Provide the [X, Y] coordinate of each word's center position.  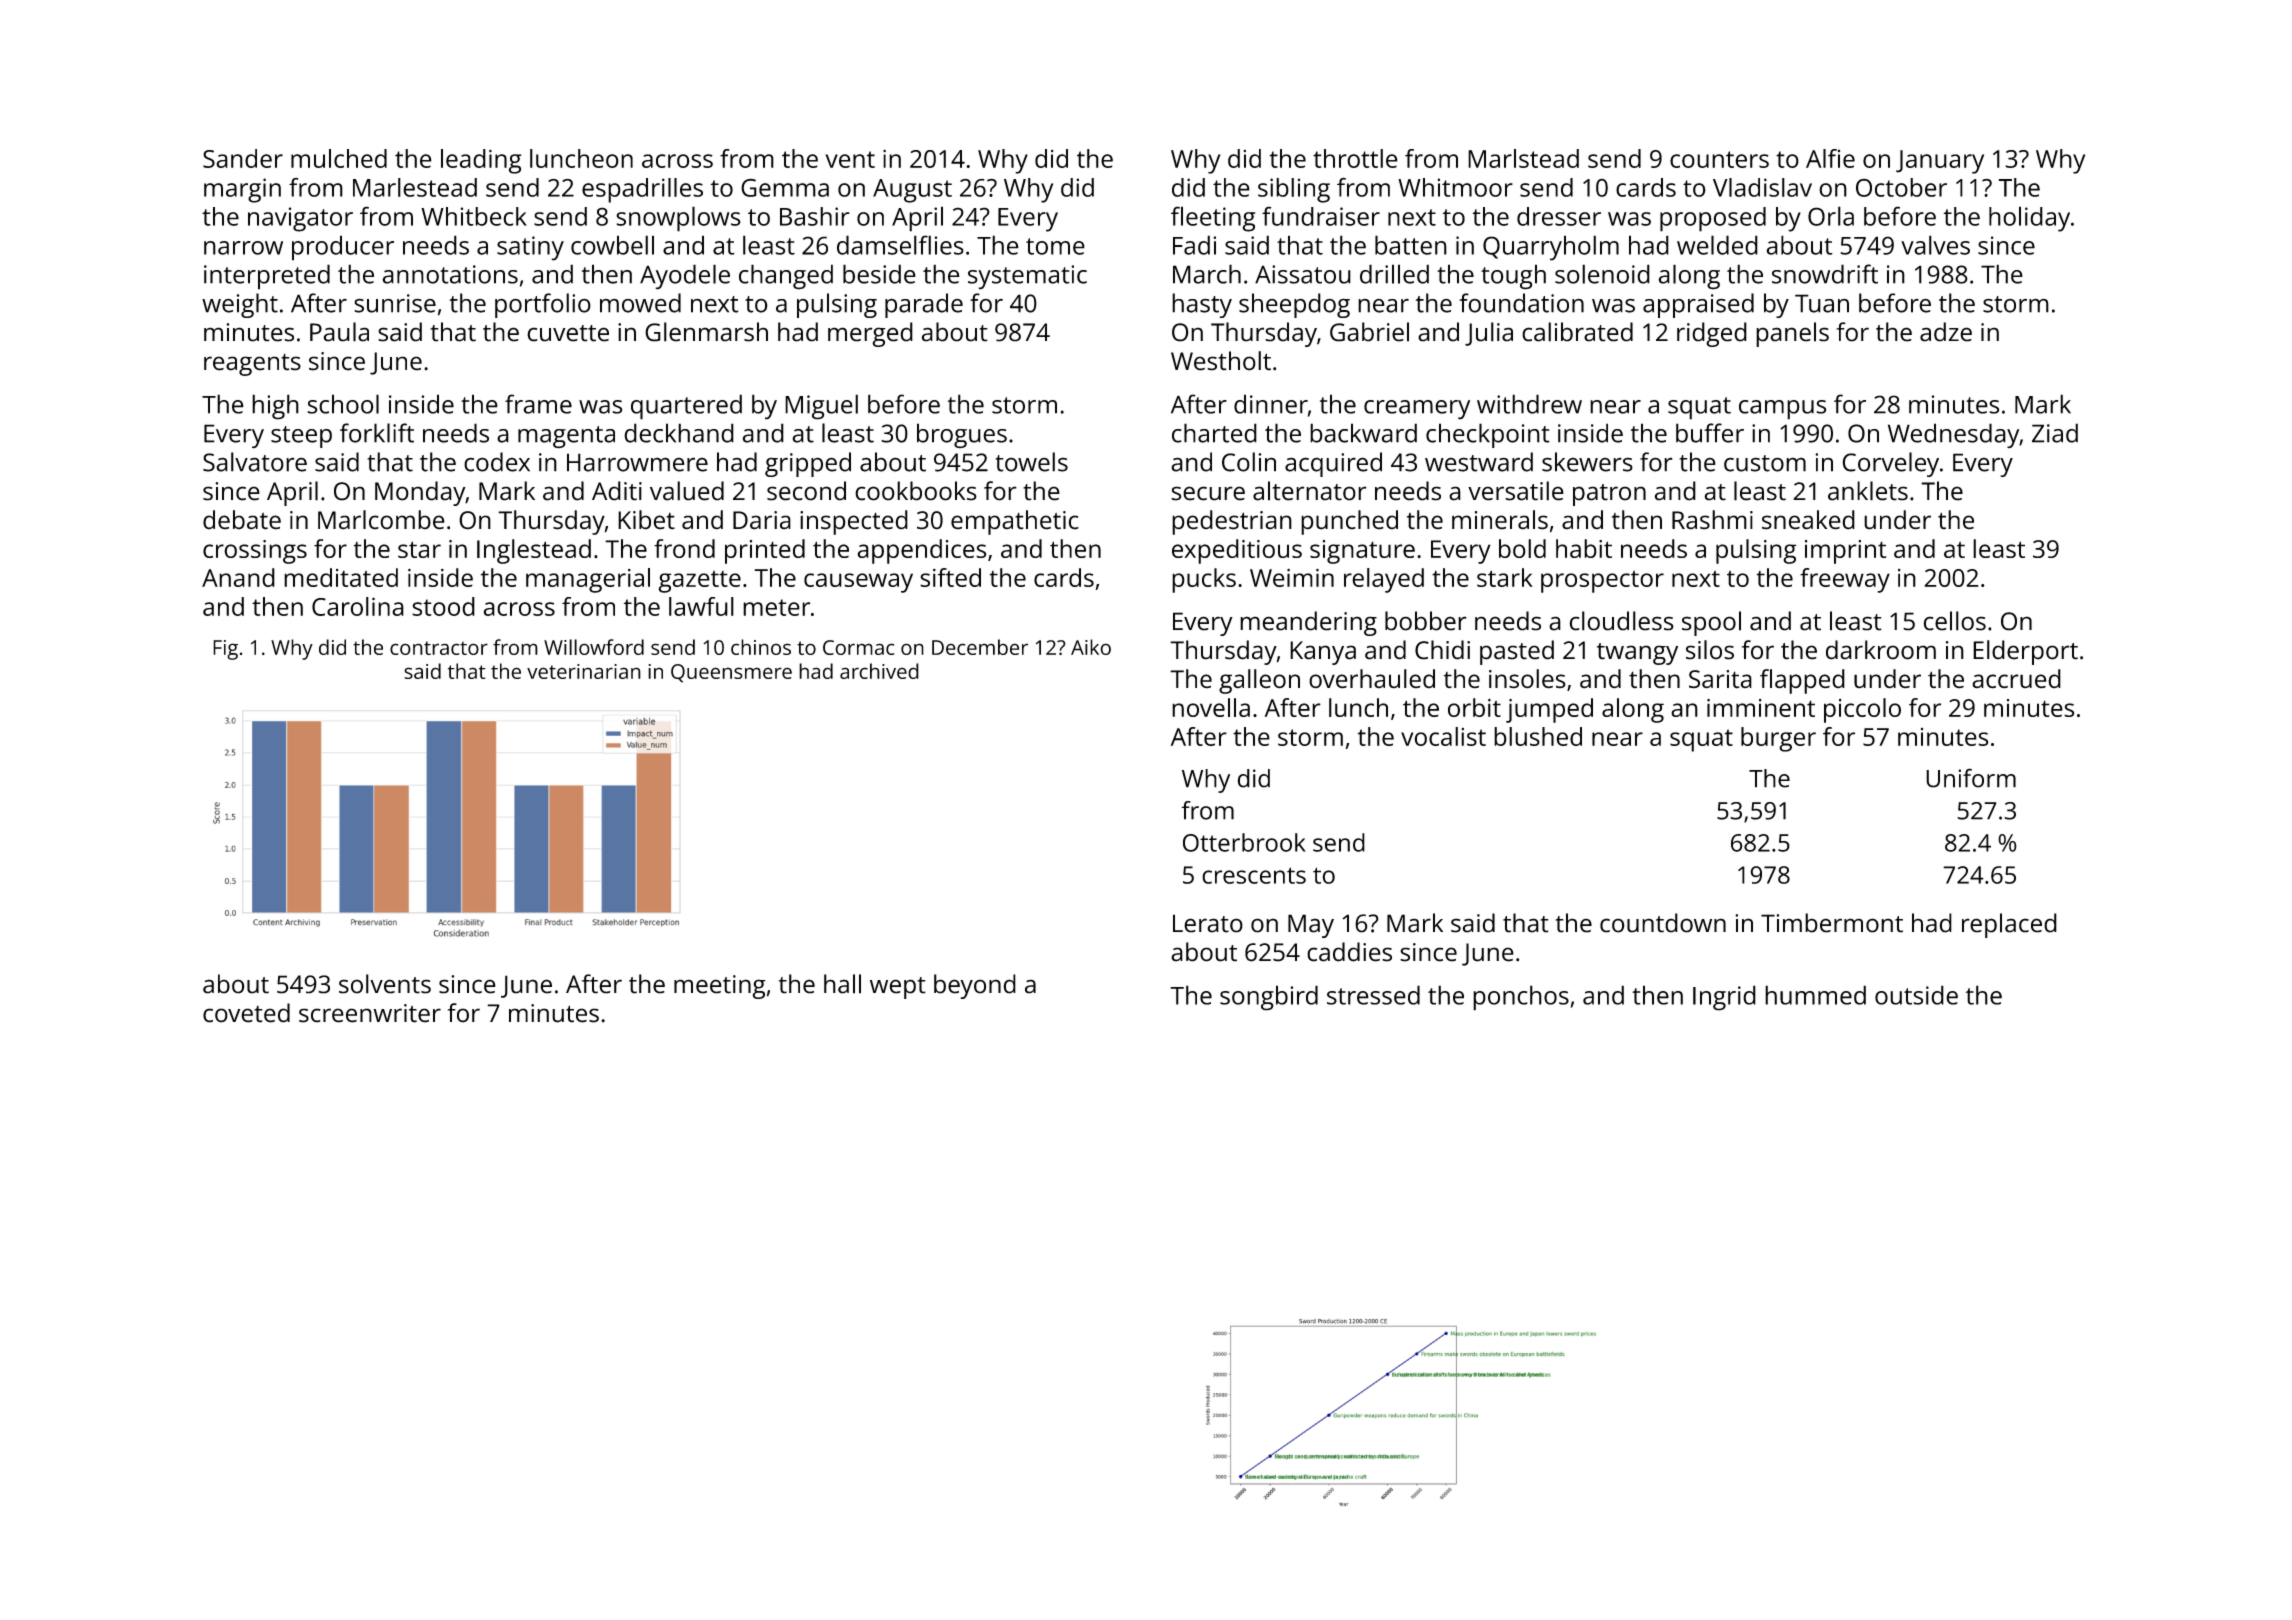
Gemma [785, 187]
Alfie [1830, 158]
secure [1208, 493]
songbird [1269, 998]
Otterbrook [1244, 842]
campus [1782, 410]
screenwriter [370, 1013]
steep [301, 437]
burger [1778, 739]
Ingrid [1724, 998]
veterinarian [584, 671]
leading [481, 161]
